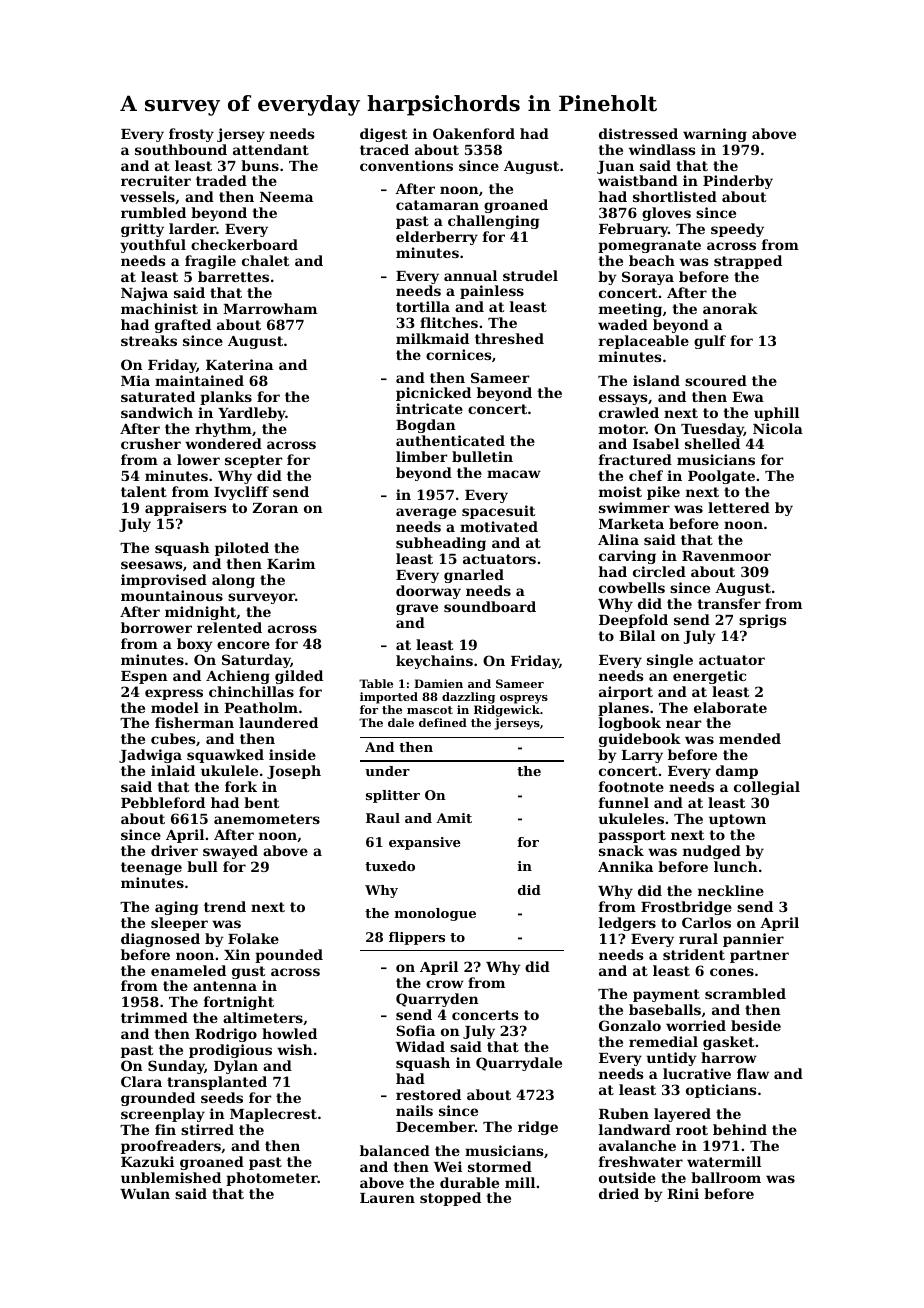  I want to click on Lauren, so click(387, 1198).
